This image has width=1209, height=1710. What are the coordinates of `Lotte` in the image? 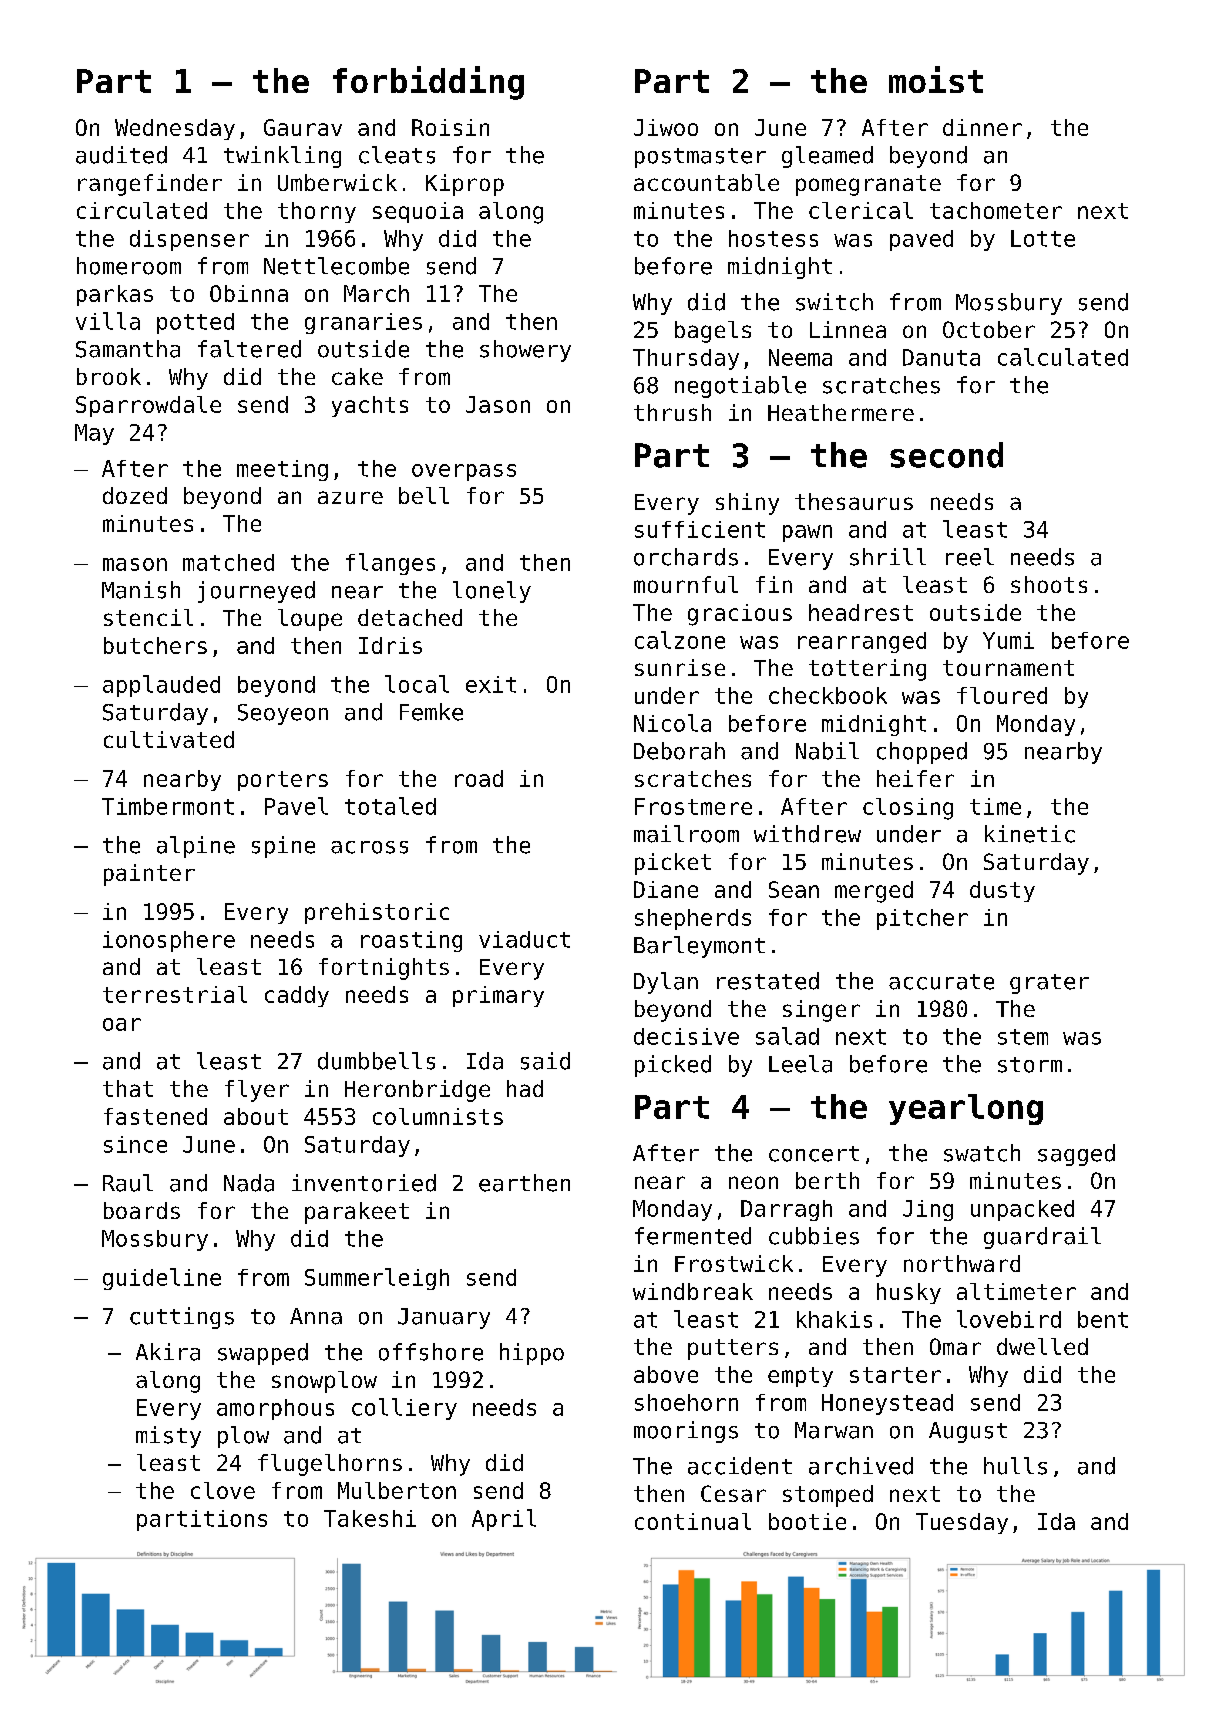 It's located at (1043, 238).
